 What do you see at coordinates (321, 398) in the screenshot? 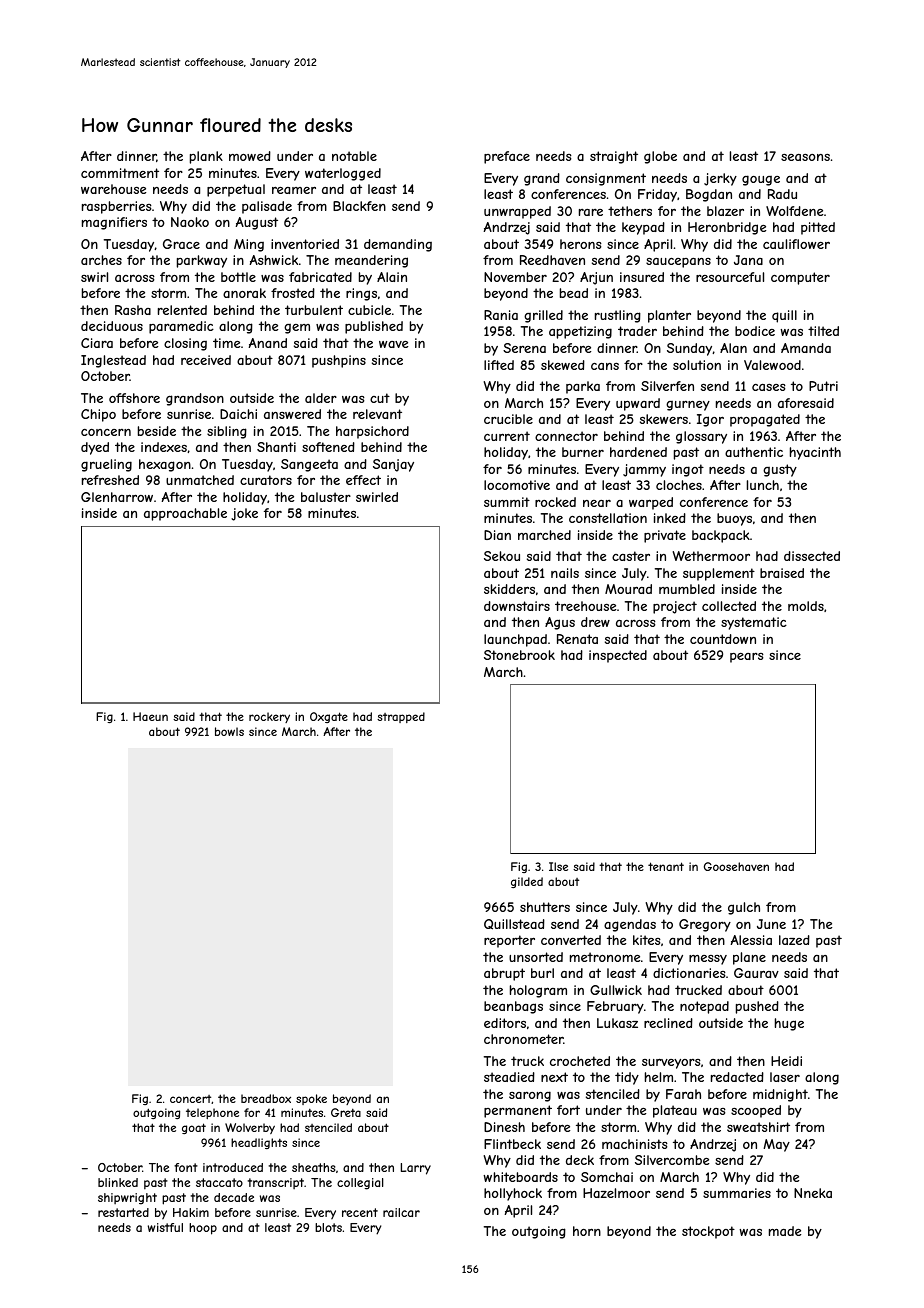
I see `alder` at bounding box center [321, 398].
